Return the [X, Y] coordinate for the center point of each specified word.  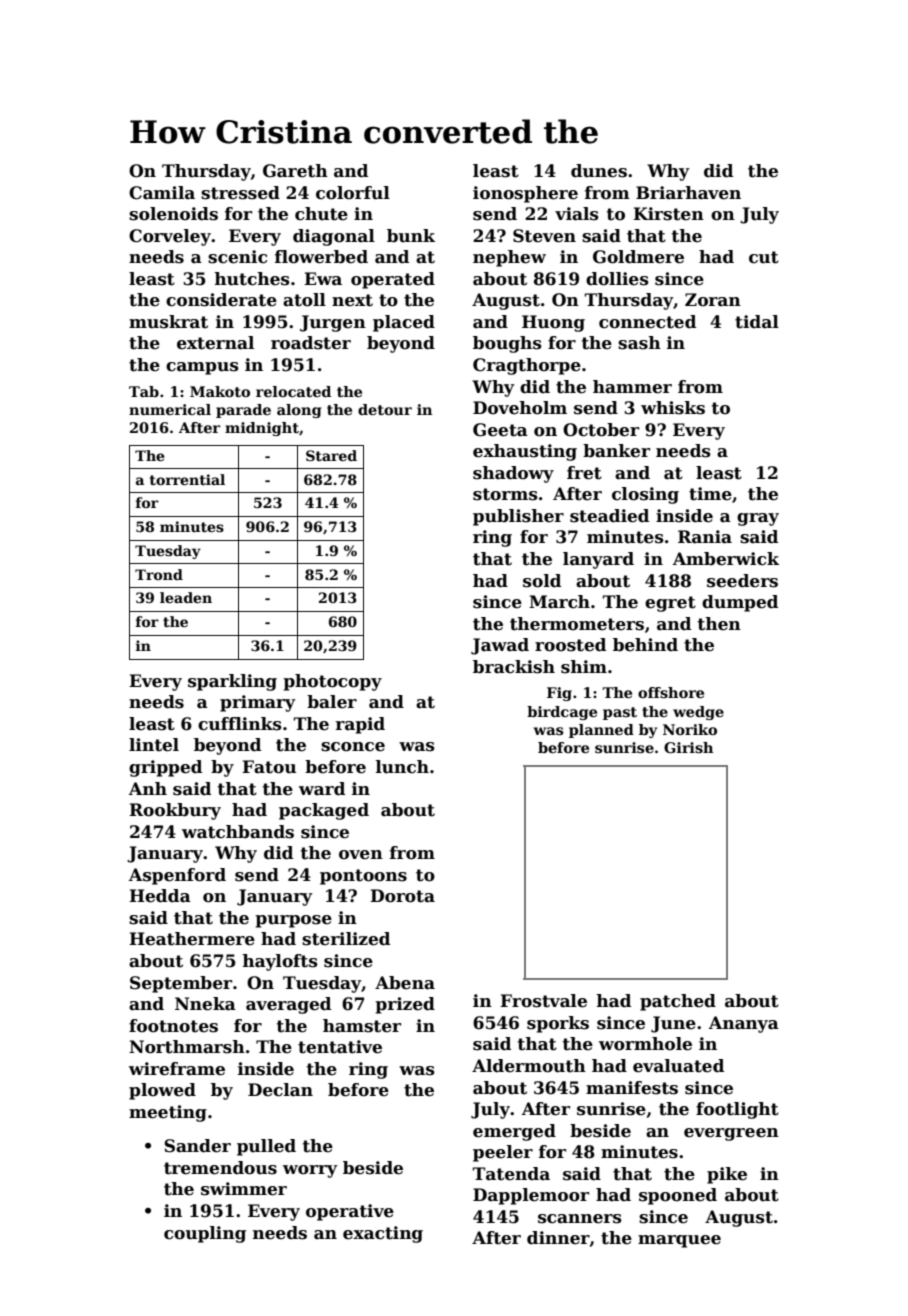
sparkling [232, 682]
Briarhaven [688, 193]
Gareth [295, 171]
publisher [518, 517]
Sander [197, 1146]
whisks [673, 408]
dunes [599, 171]
